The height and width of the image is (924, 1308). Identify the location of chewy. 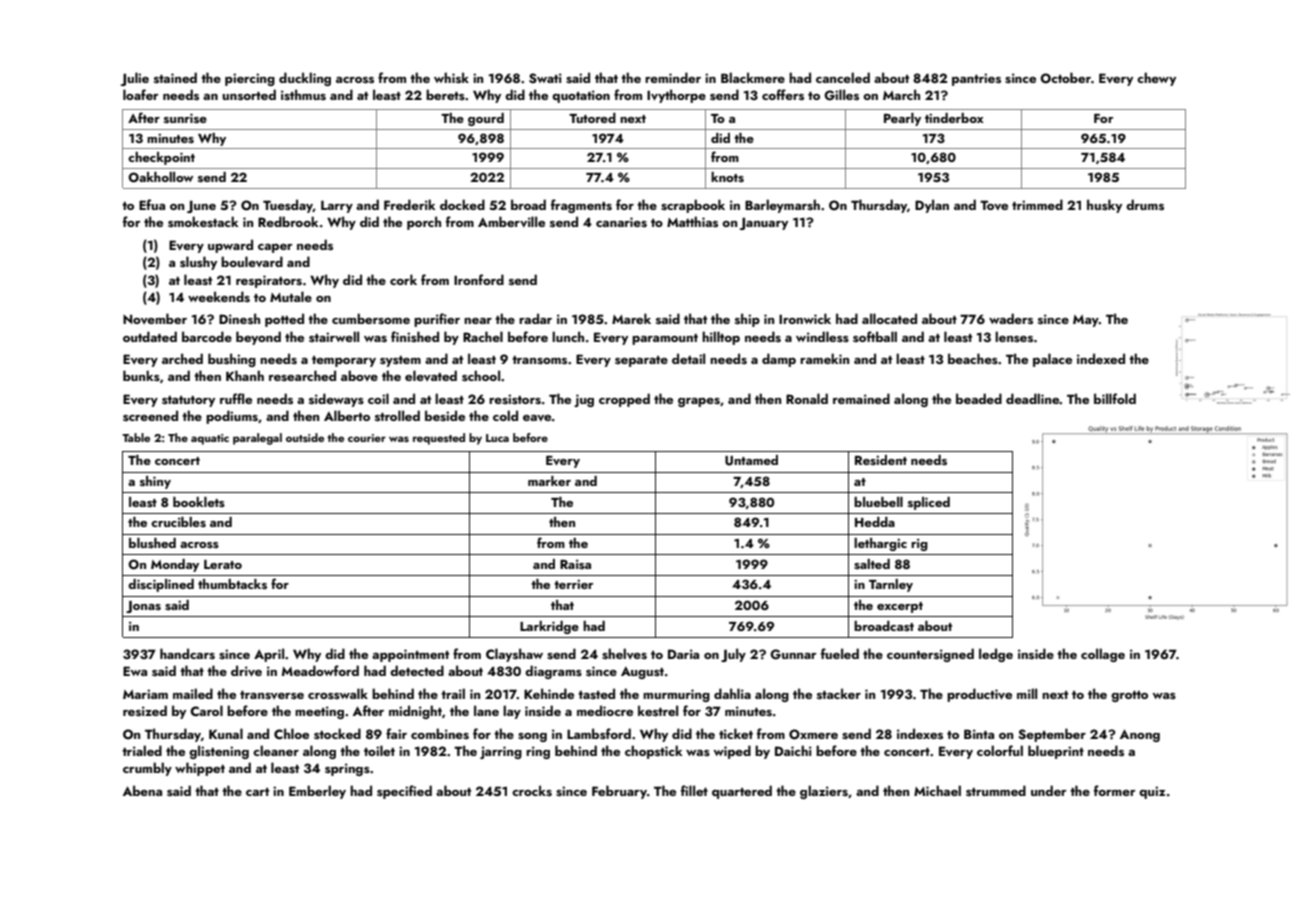
(1156, 79).
